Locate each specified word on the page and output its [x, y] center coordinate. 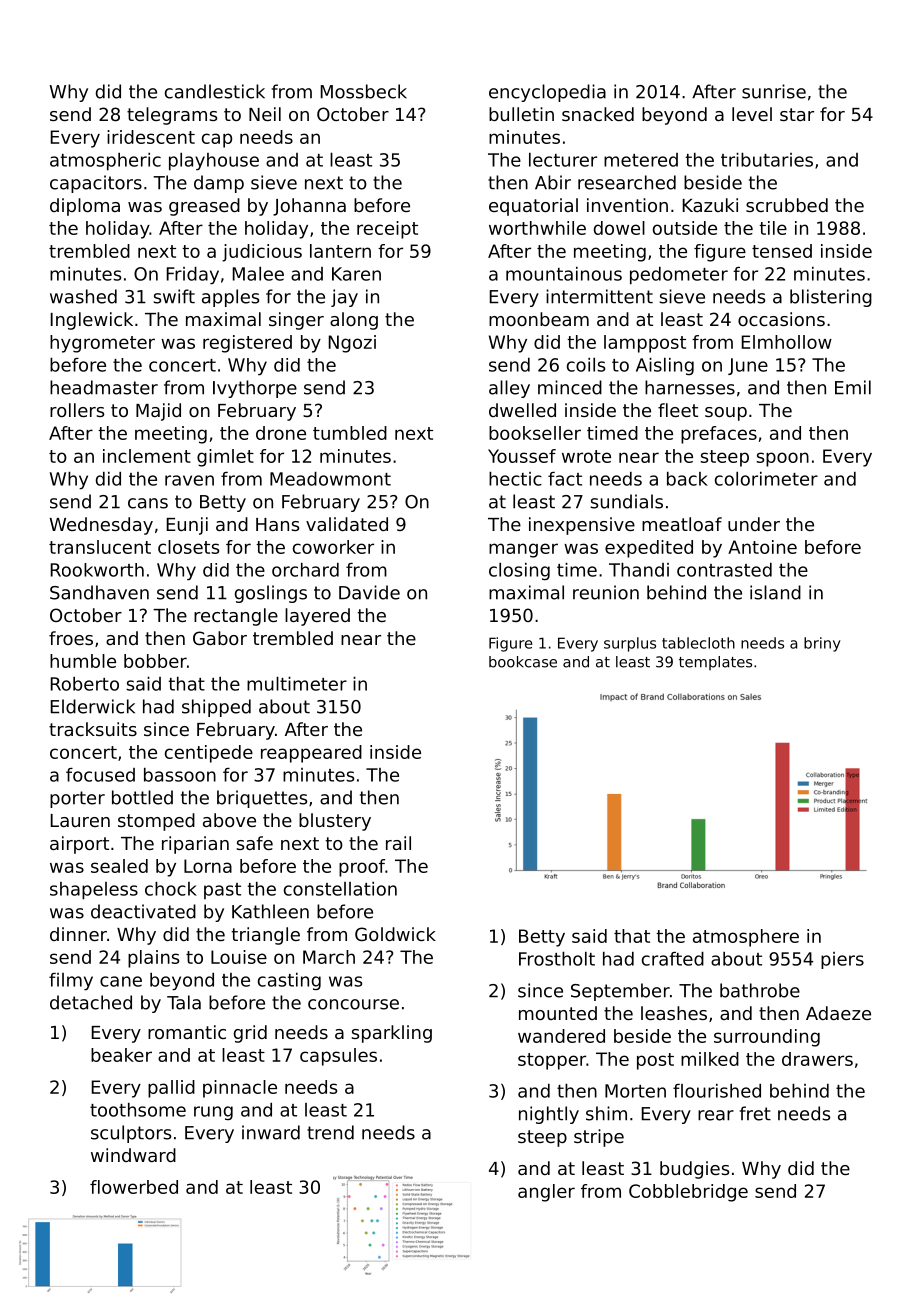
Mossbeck [364, 91]
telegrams [172, 116]
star [797, 114]
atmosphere [746, 938]
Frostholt [557, 959]
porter [77, 799]
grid [250, 1034]
